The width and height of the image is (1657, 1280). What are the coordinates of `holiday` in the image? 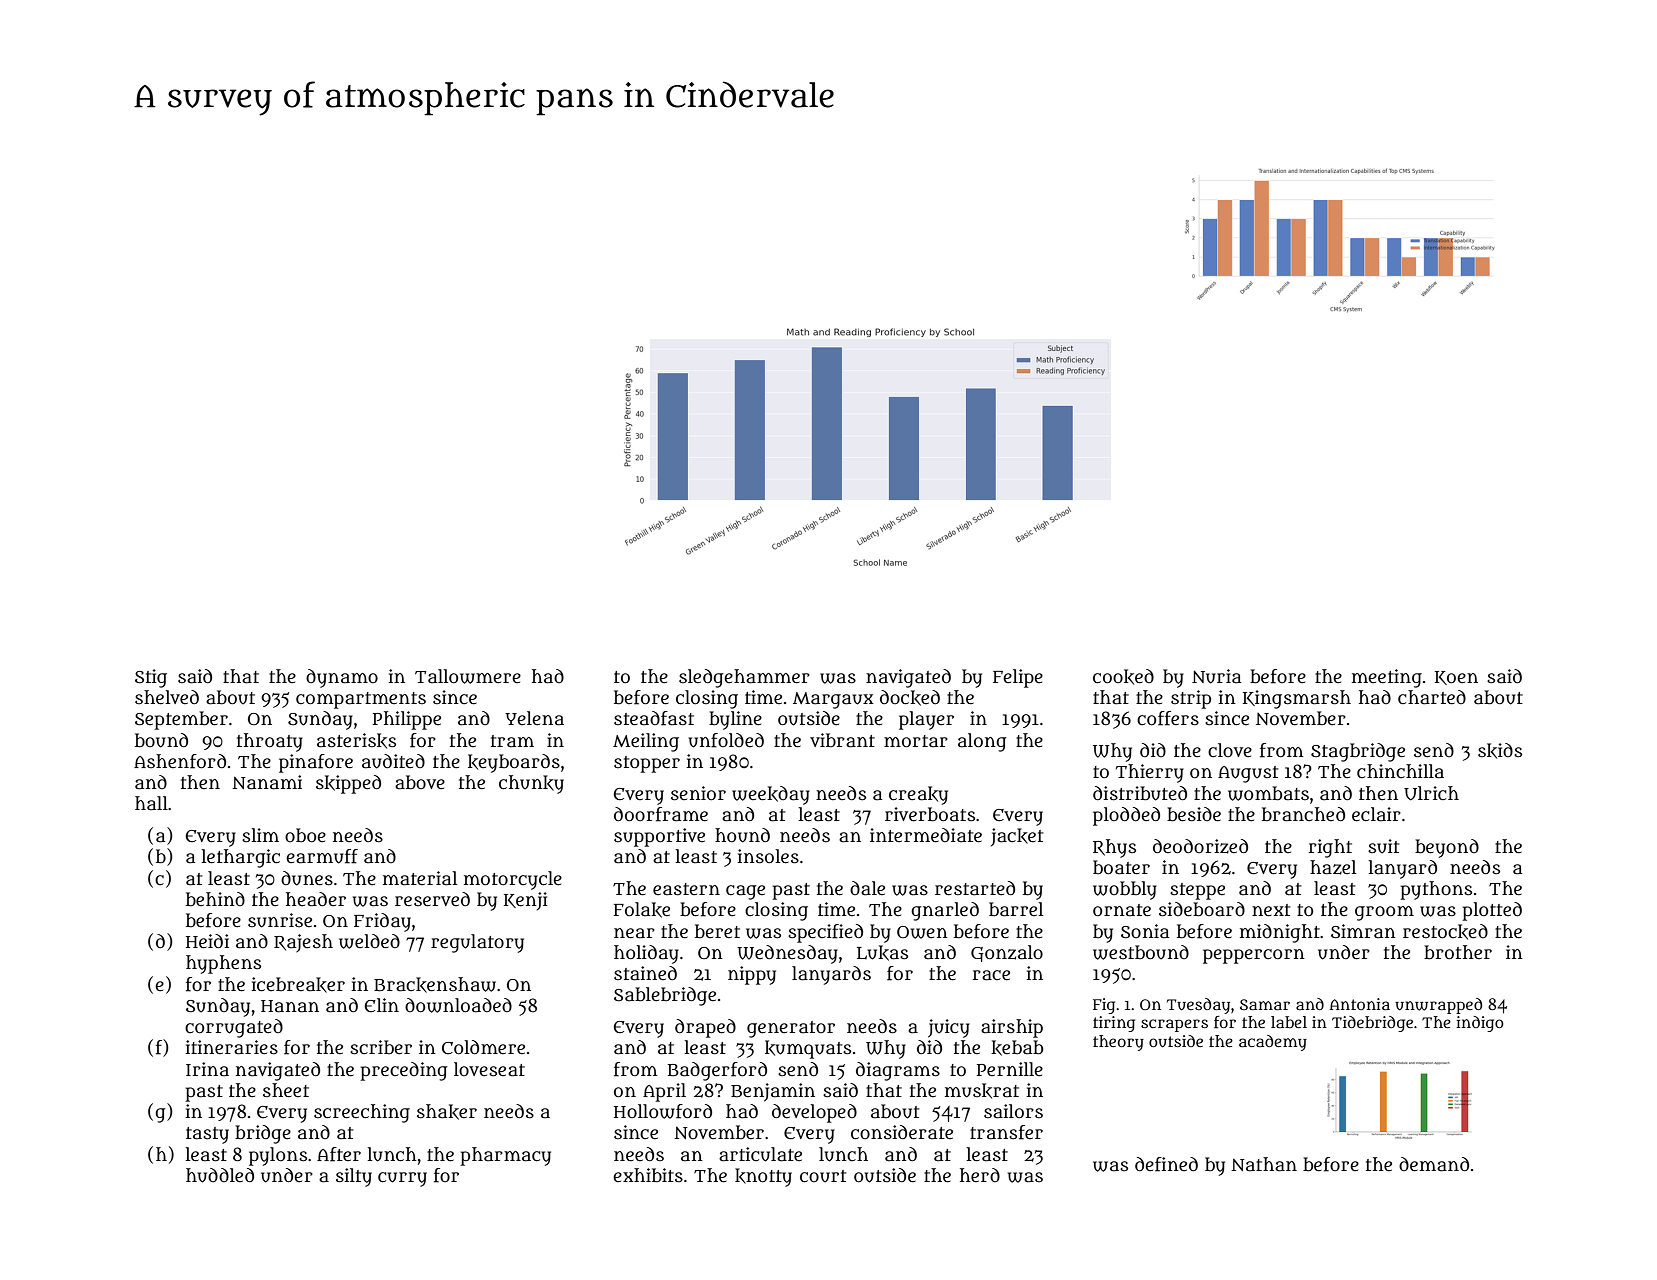 It's located at (646, 954).
